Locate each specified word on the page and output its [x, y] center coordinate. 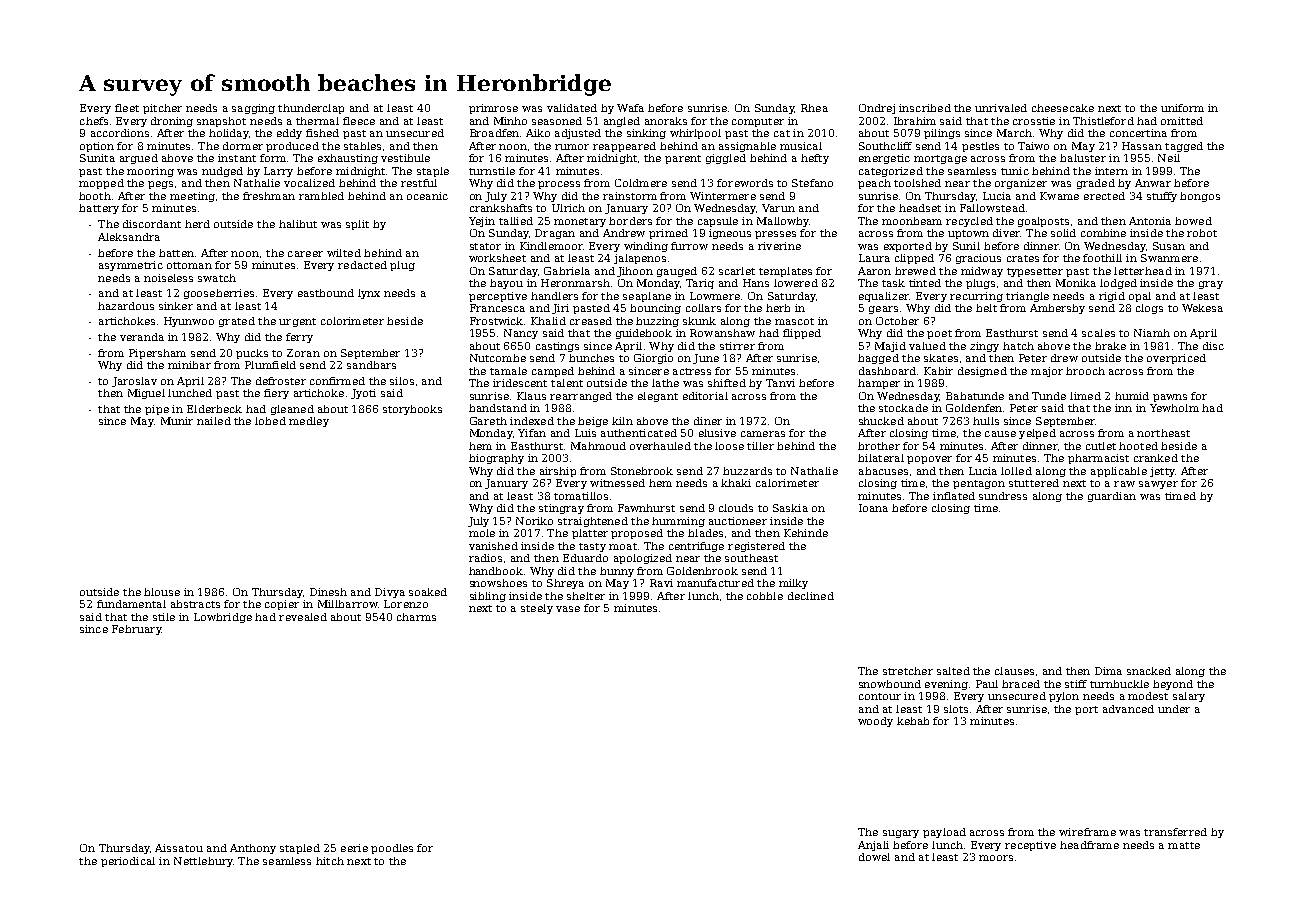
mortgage [940, 159]
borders [630, 221]
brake [1110, 346]
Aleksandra [129, 237]
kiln [622, 421]
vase [568, 609]
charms [416, 617]
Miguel [146, 394]
